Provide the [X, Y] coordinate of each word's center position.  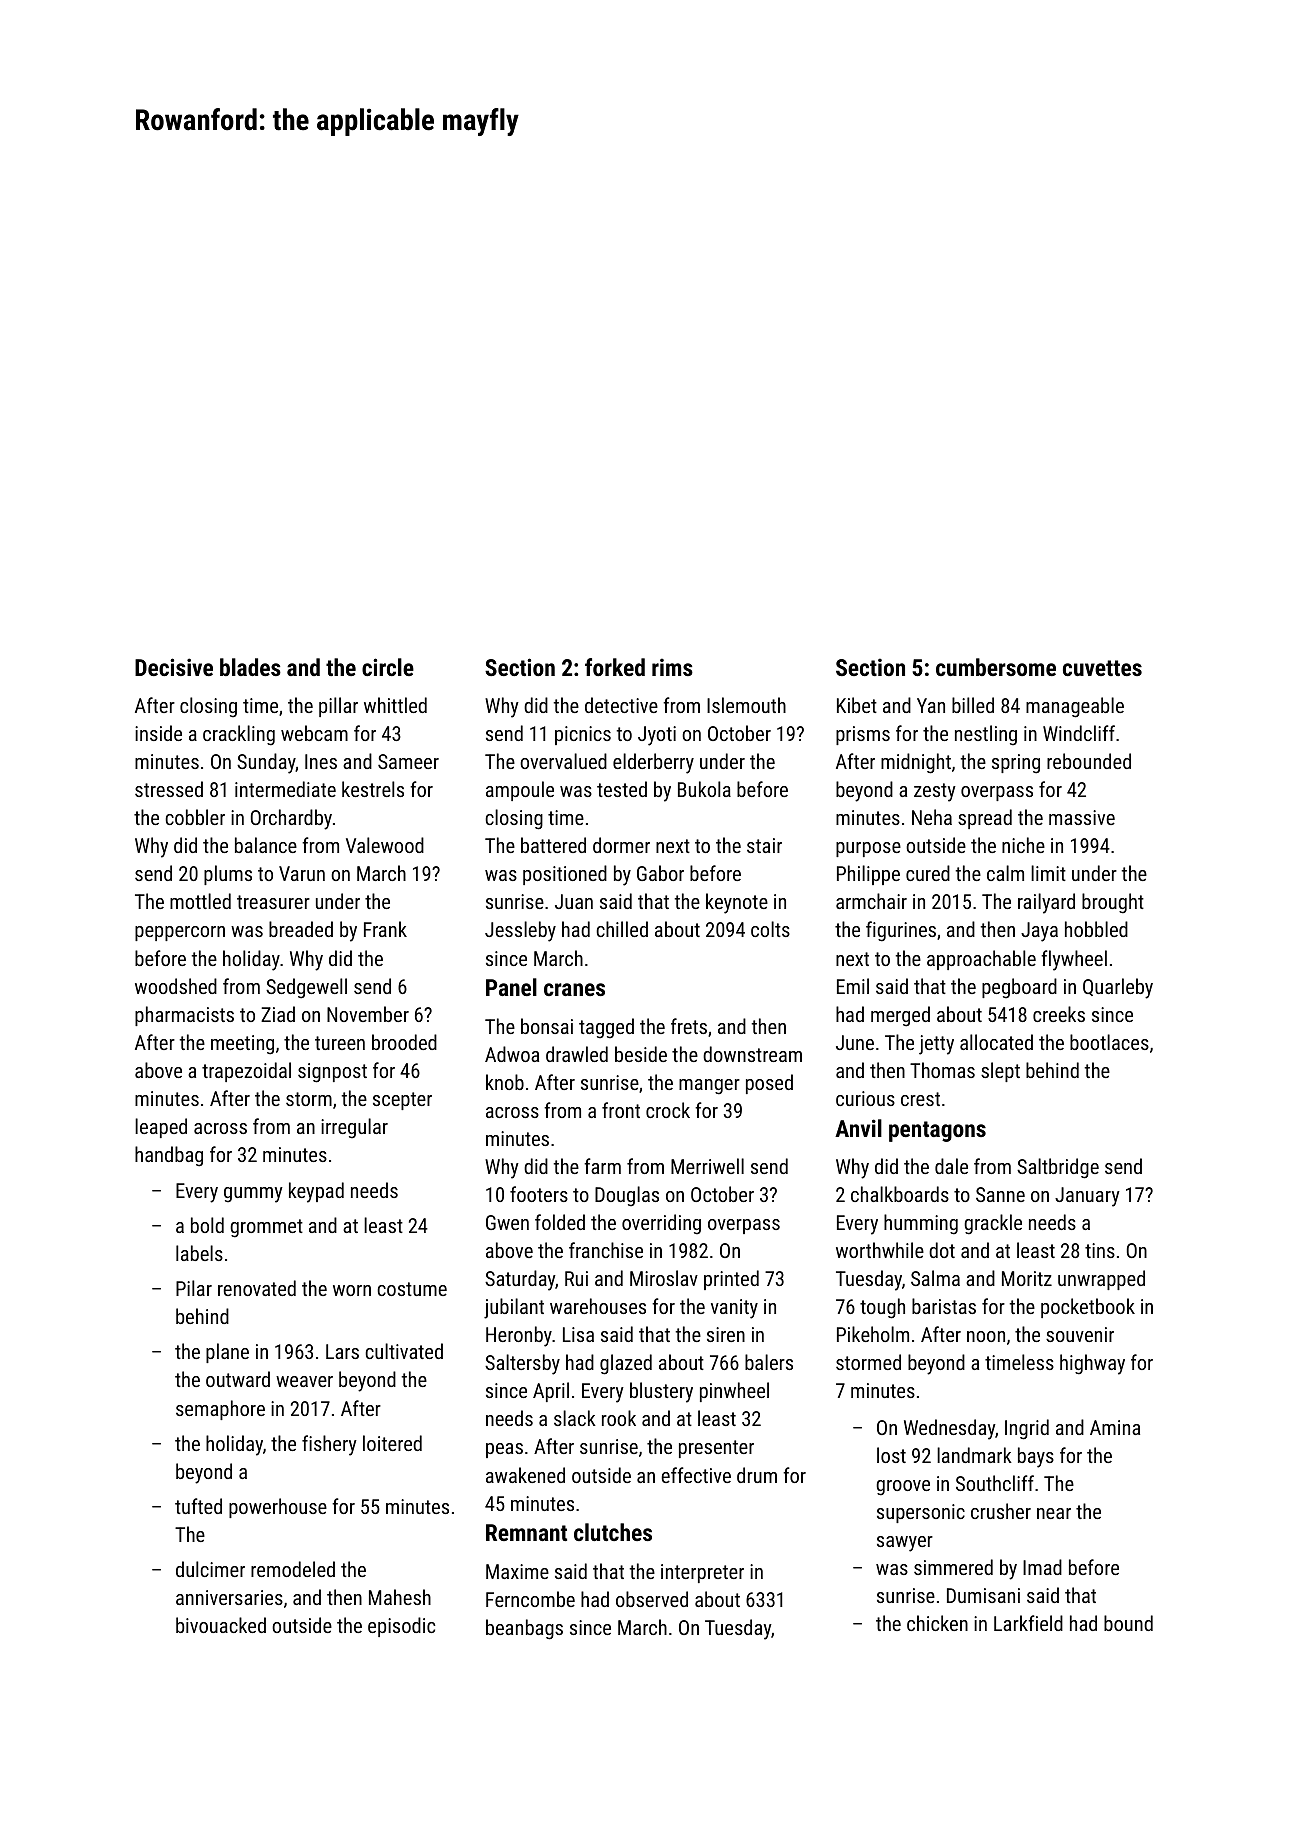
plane [227, 1353]
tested [622, 789]
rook [619, 1418]
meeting [242, 1045]
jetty [936, 1045]
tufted [198, 1506]
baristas [944, 1306]
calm [1005, 873]
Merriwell [707, 1166]
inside [158, 733]
